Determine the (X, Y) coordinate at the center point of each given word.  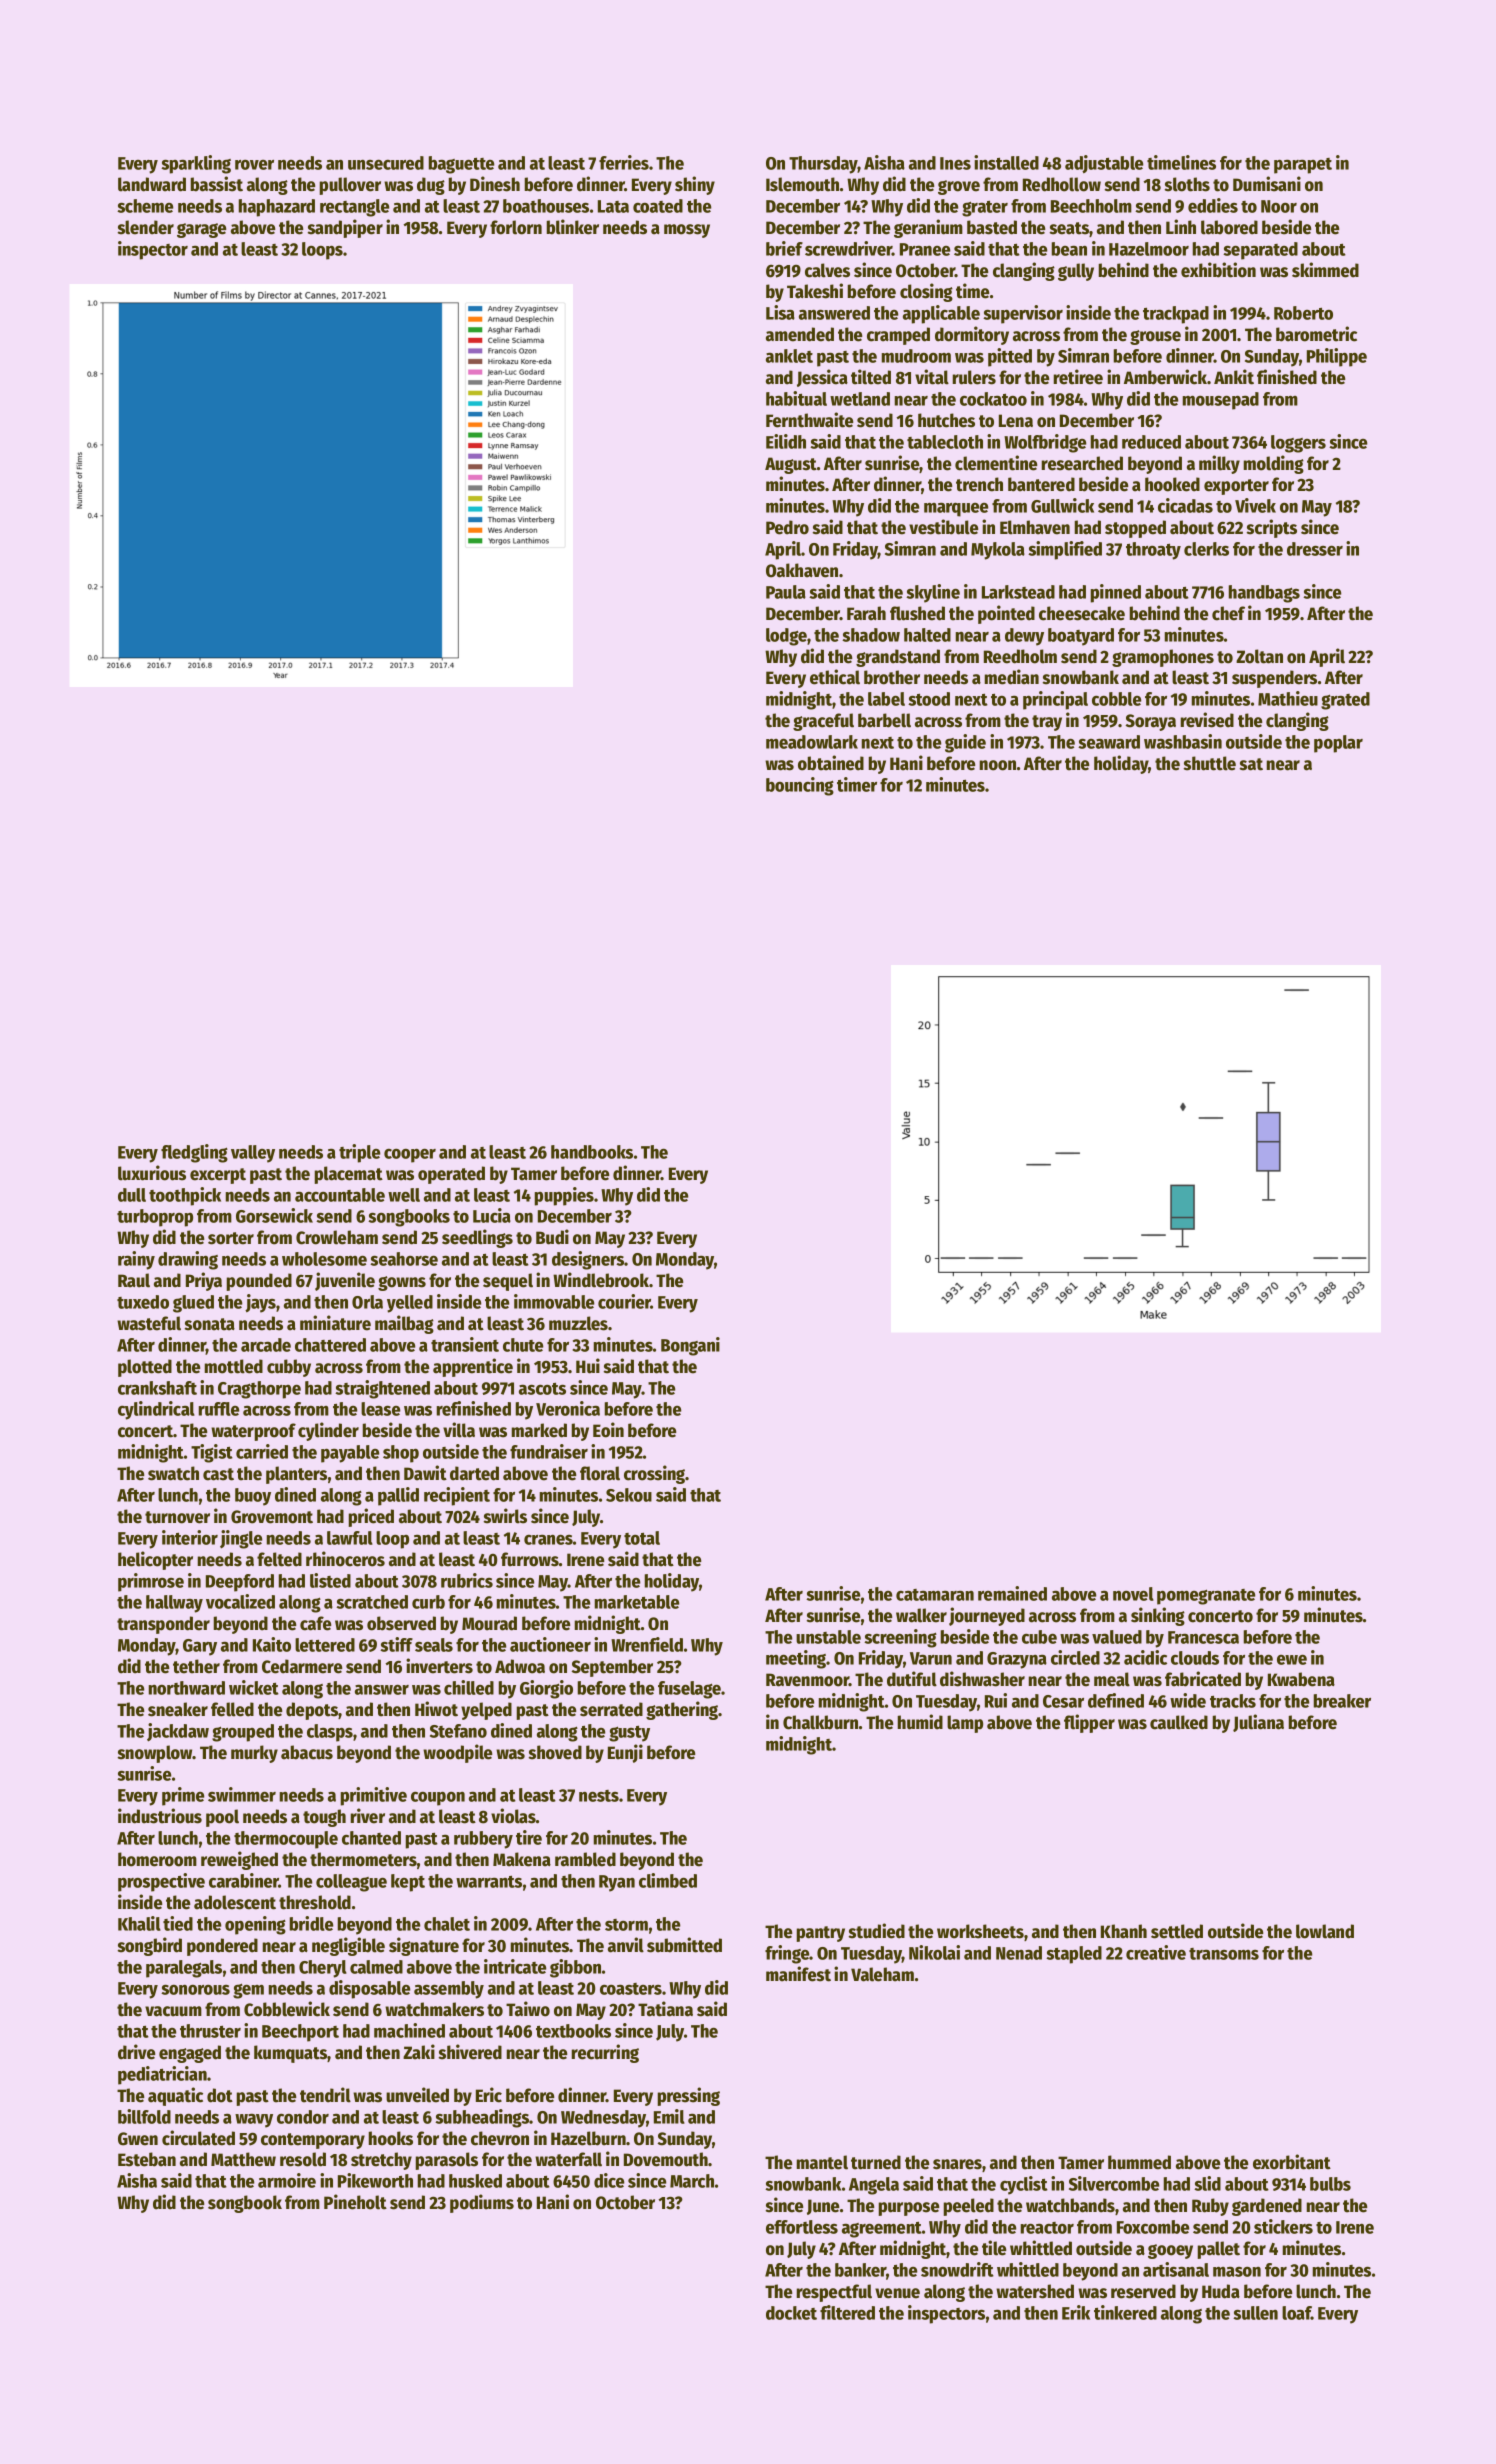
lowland (1325, 1931)
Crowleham (337, 1237)
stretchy (381, 2161)
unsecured (386, 163)
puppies (564, 1196)
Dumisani (1267, 184)
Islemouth (802, 184)
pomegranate (1206, 1597)
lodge (786, 637)
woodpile (457, 1753)
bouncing (800, 786)
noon (998, 765)
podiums (482, 2203)
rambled (585, 1859)
